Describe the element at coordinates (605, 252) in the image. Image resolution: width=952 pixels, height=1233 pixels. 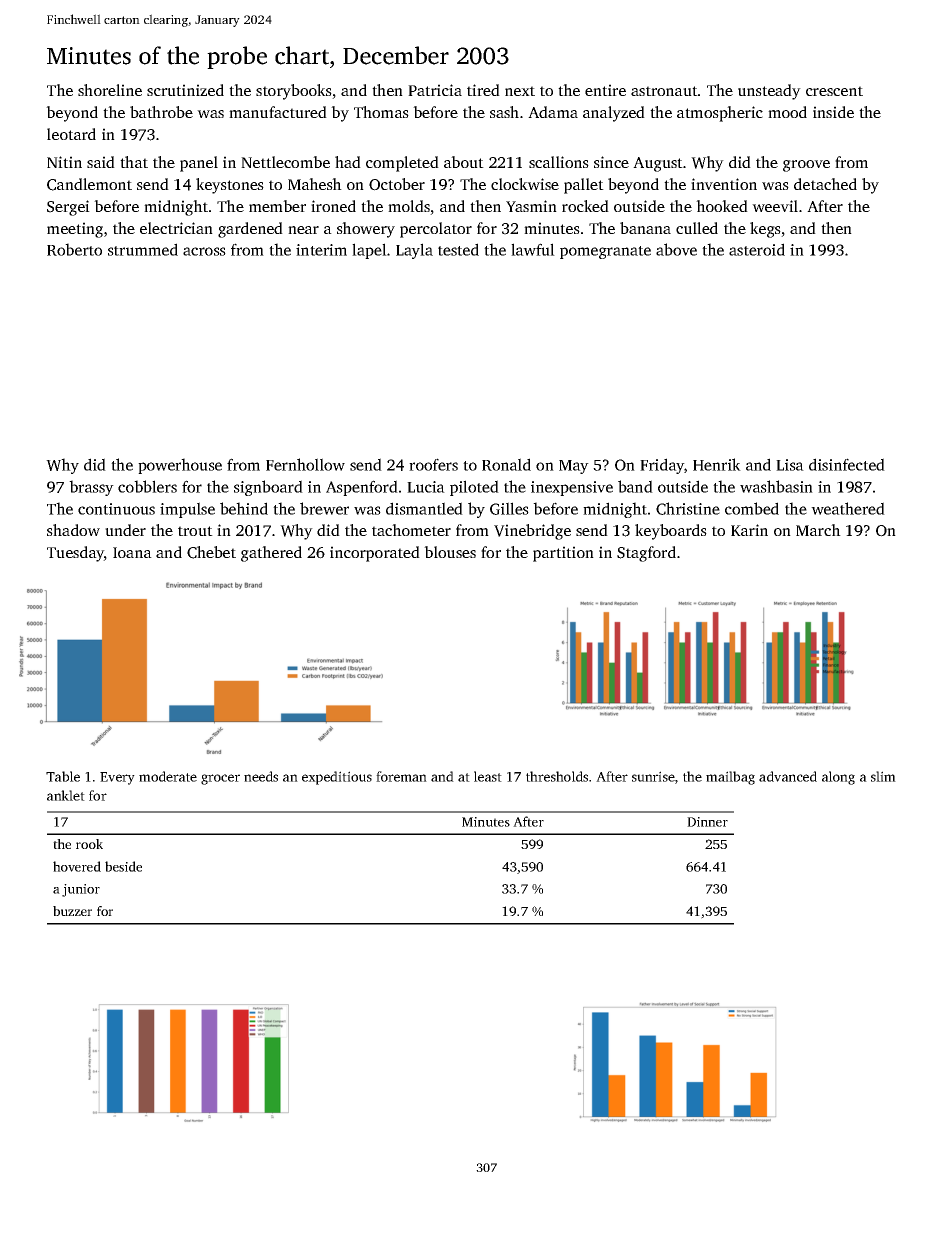
I see `pomegranate` at that location.
